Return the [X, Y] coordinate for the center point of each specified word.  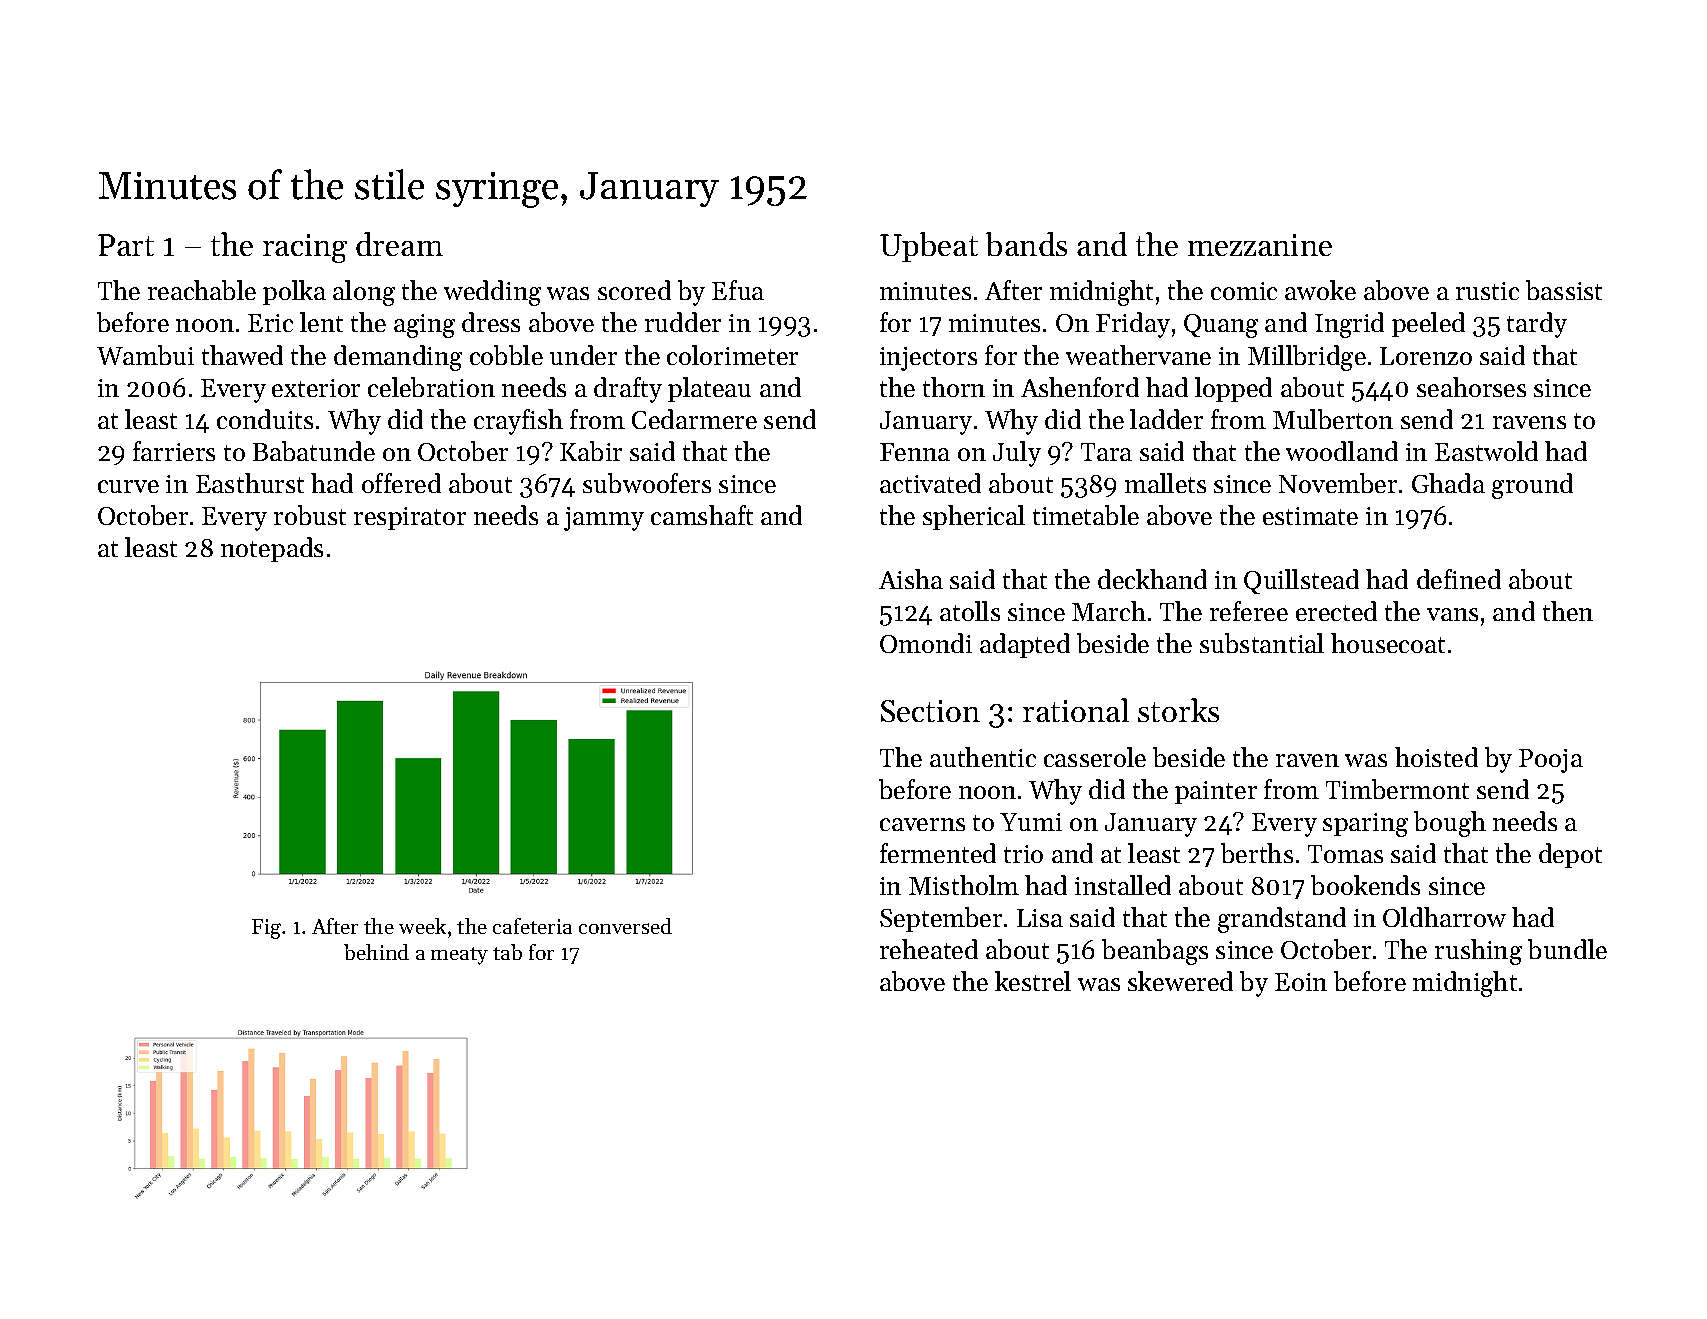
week [422, 926]
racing [305, 248]
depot [1570, 855]
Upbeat [929, 247]
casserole [1095, 757]
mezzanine [1260, 245]
